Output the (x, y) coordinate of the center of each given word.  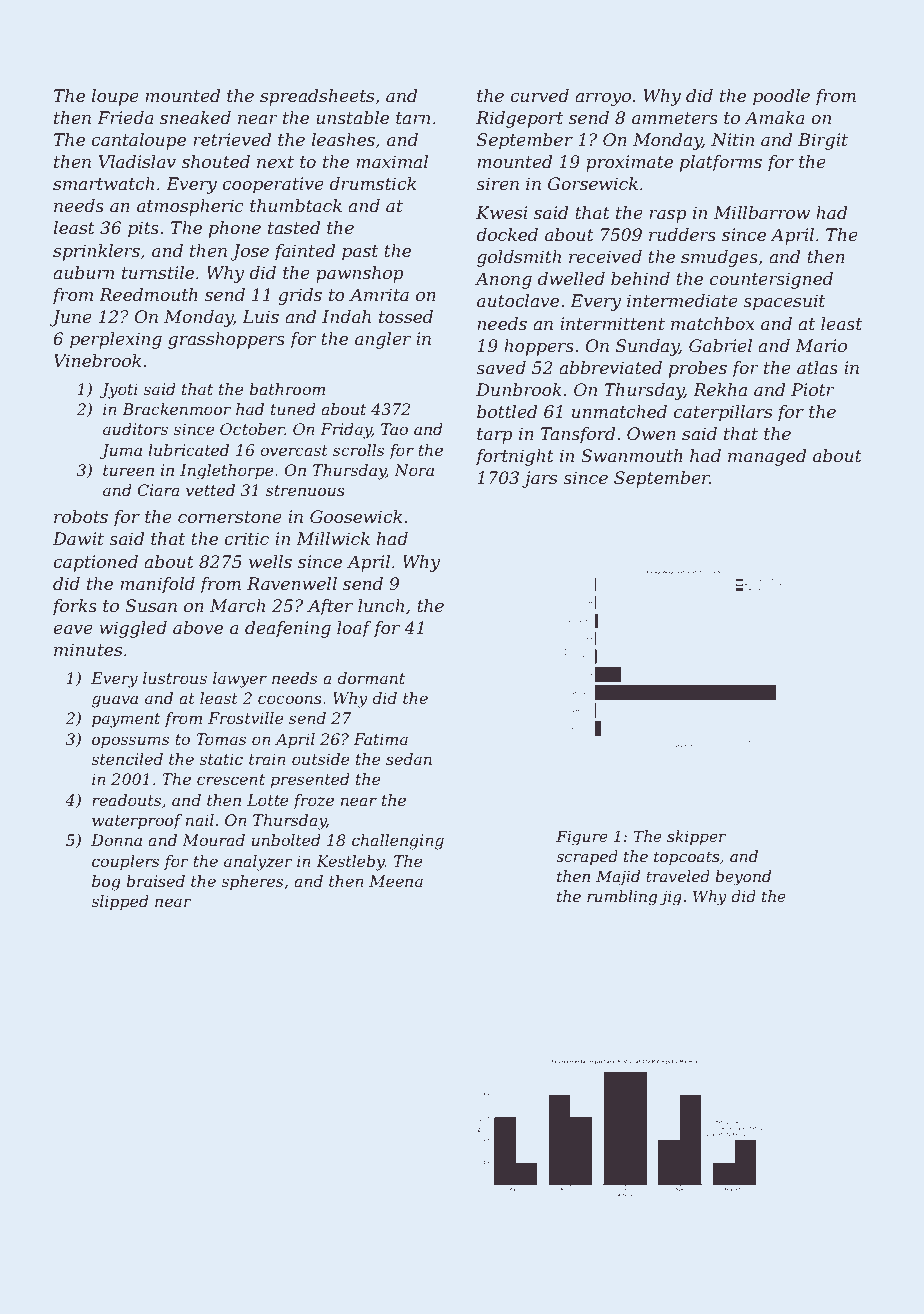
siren (497, 184)
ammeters (675, 118)
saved (501, 368)
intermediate (682, 301)
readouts (126, 800)
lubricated (188, 450)
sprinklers (96, 252)
